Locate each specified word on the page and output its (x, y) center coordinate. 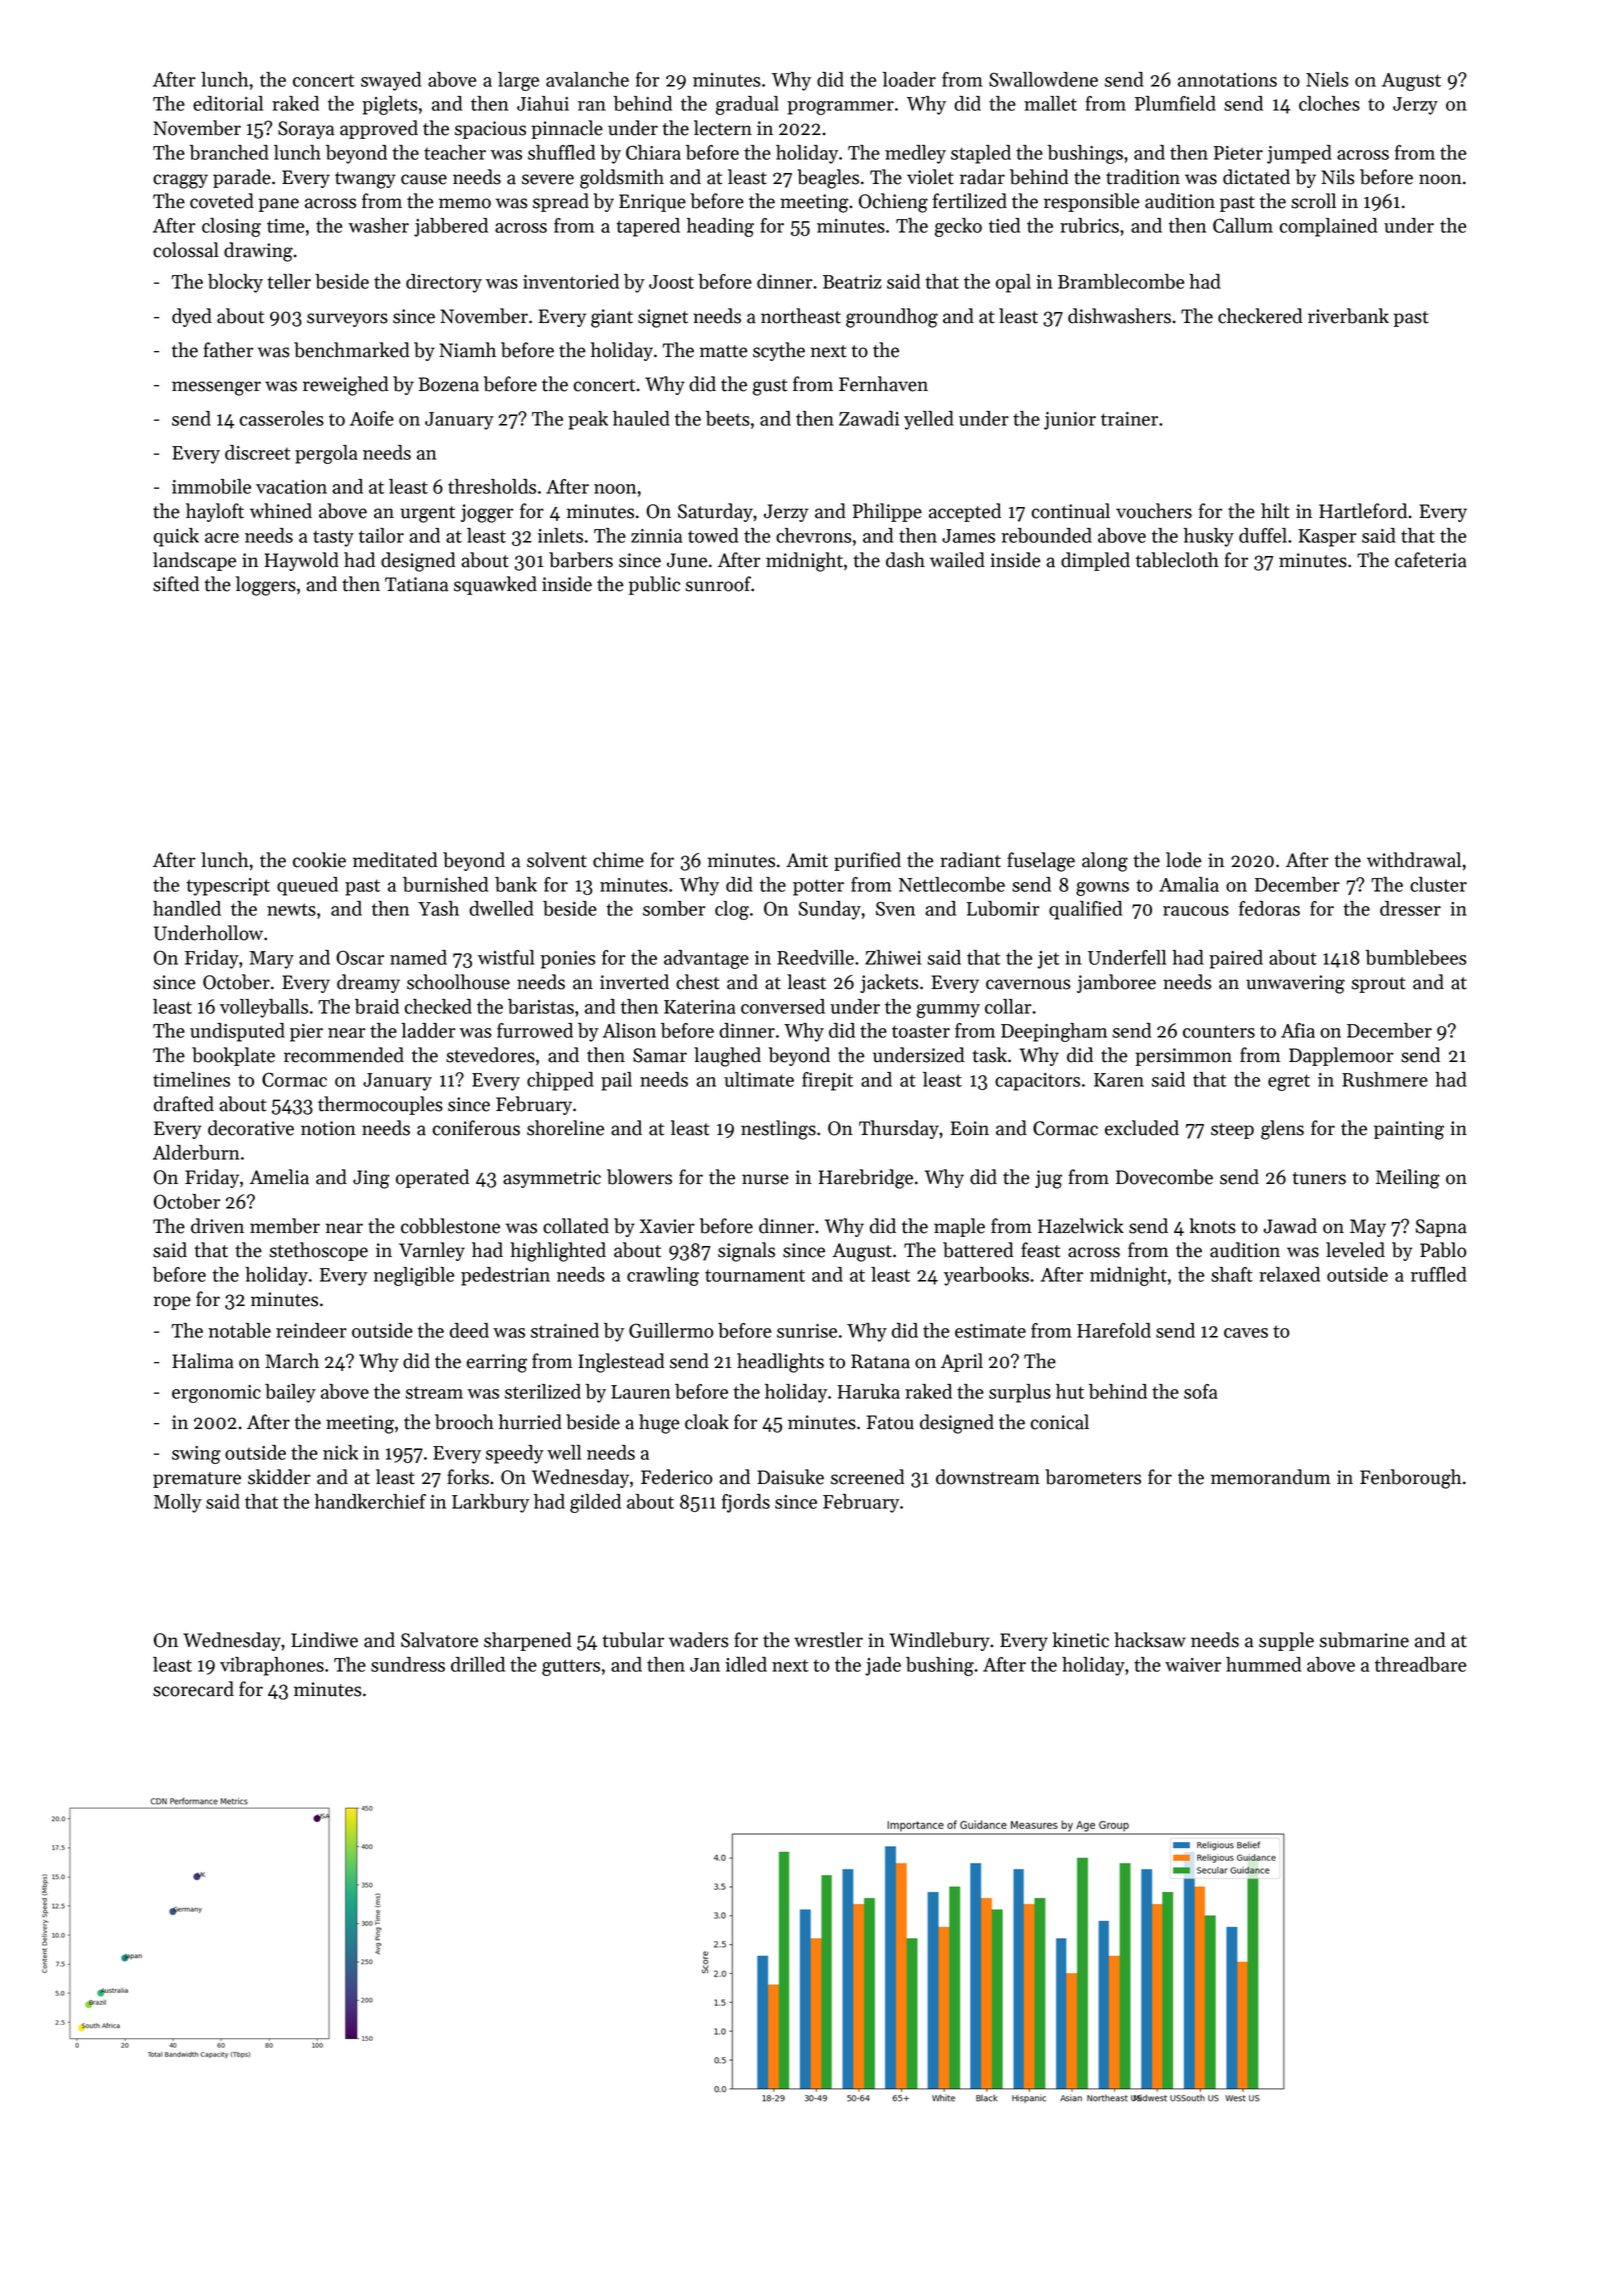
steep (1232, 1131)
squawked (495, 585)
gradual (747, 105)
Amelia (279, 1177)
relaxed (1289, 1274)
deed (469, 1330)
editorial (228, 103)
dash (905, 560)
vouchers (1154, 511)
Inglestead (621, 1363)
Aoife (372, 418)
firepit (827, 1081)
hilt (1275, 511)
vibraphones (272, 1666)
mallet (1050, 103)
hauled (641, 418)
